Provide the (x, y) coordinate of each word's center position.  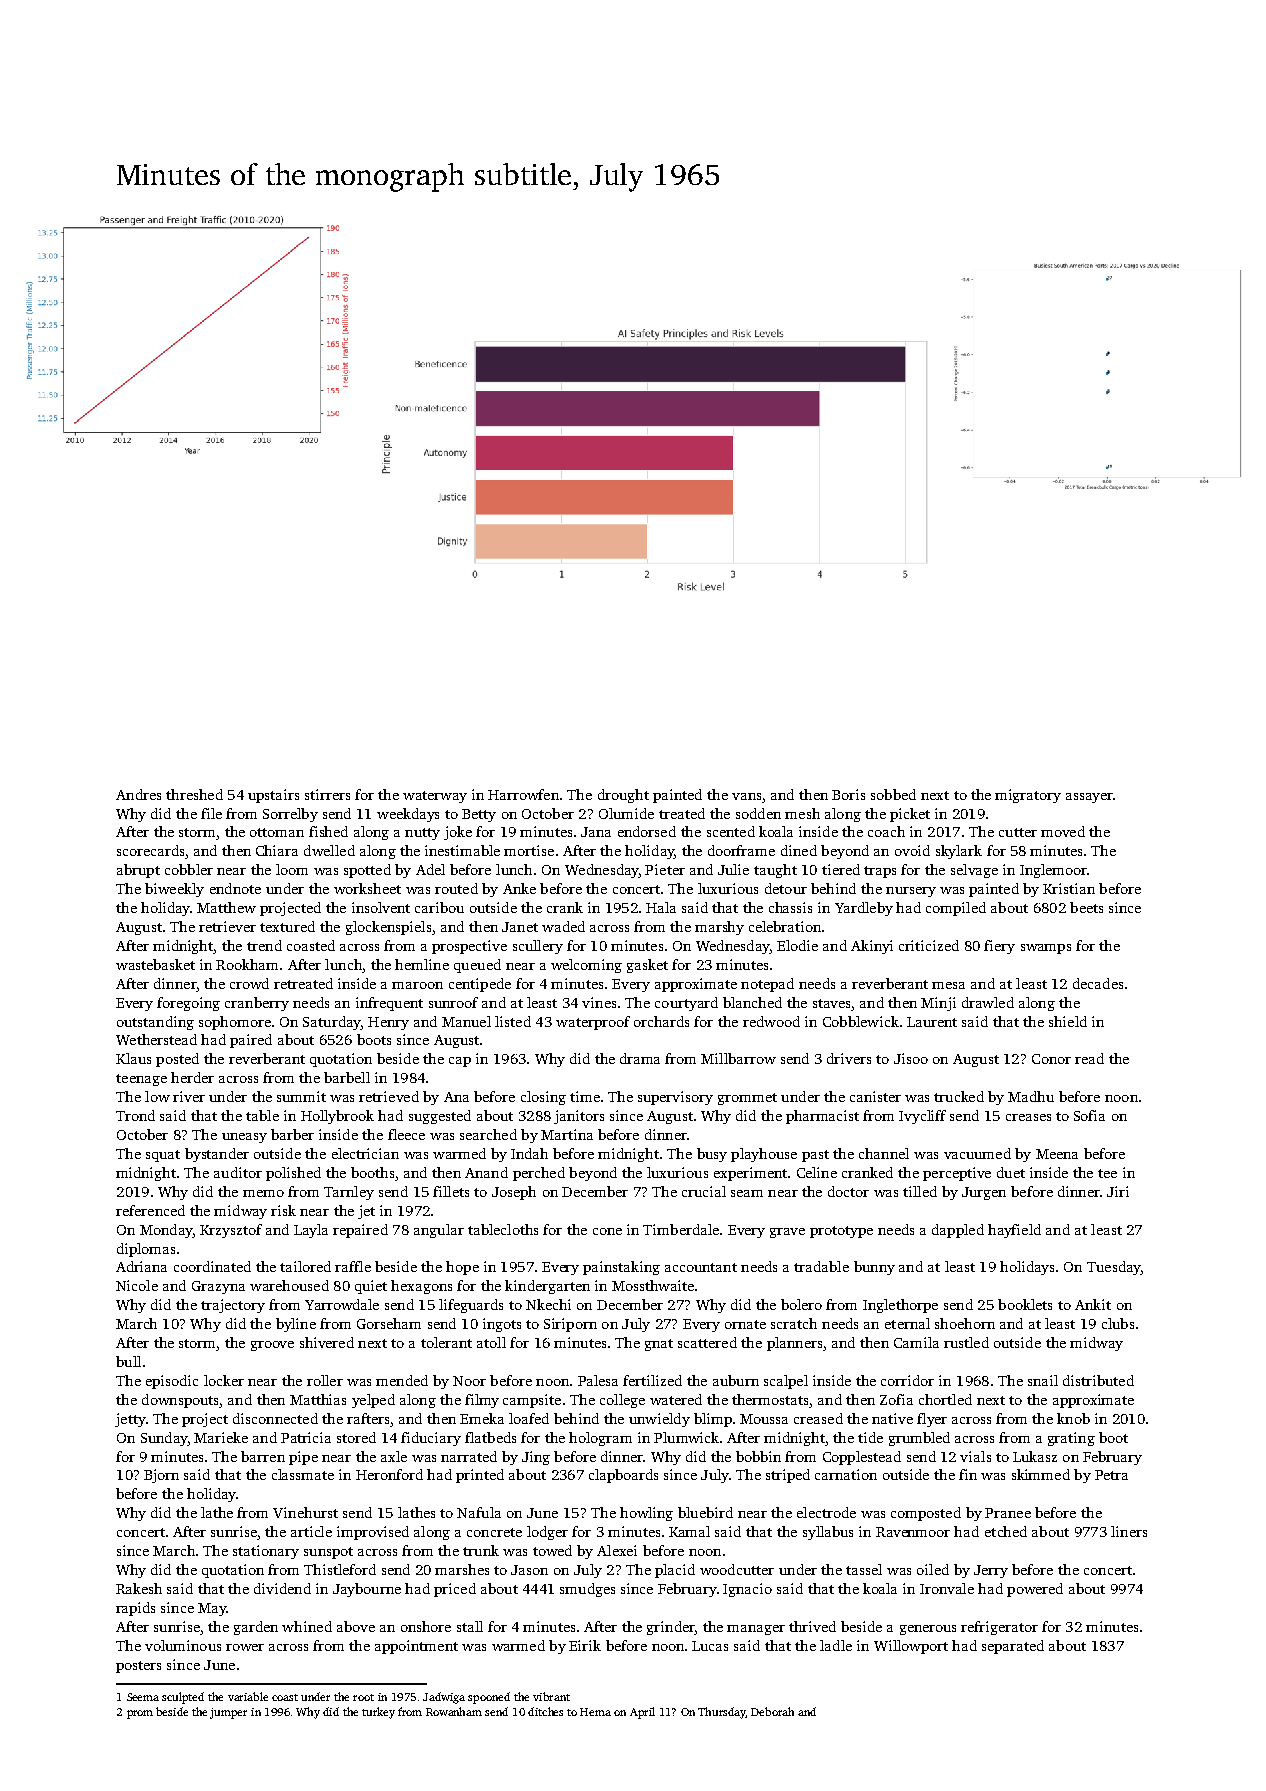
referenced (150, 1210)
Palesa (598, 1380)
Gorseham (389, 1323)
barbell (347, 1077)
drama (640, 1058)
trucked (959, 1096)
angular (439, 1231)
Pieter (665, 869)
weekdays (408, 815)
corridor (907, 1380)
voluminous (183, 1645)
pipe (303, 1458)
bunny (874, 1268)
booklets (1025, 1304)
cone (607, 1231)
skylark (959, 852)
